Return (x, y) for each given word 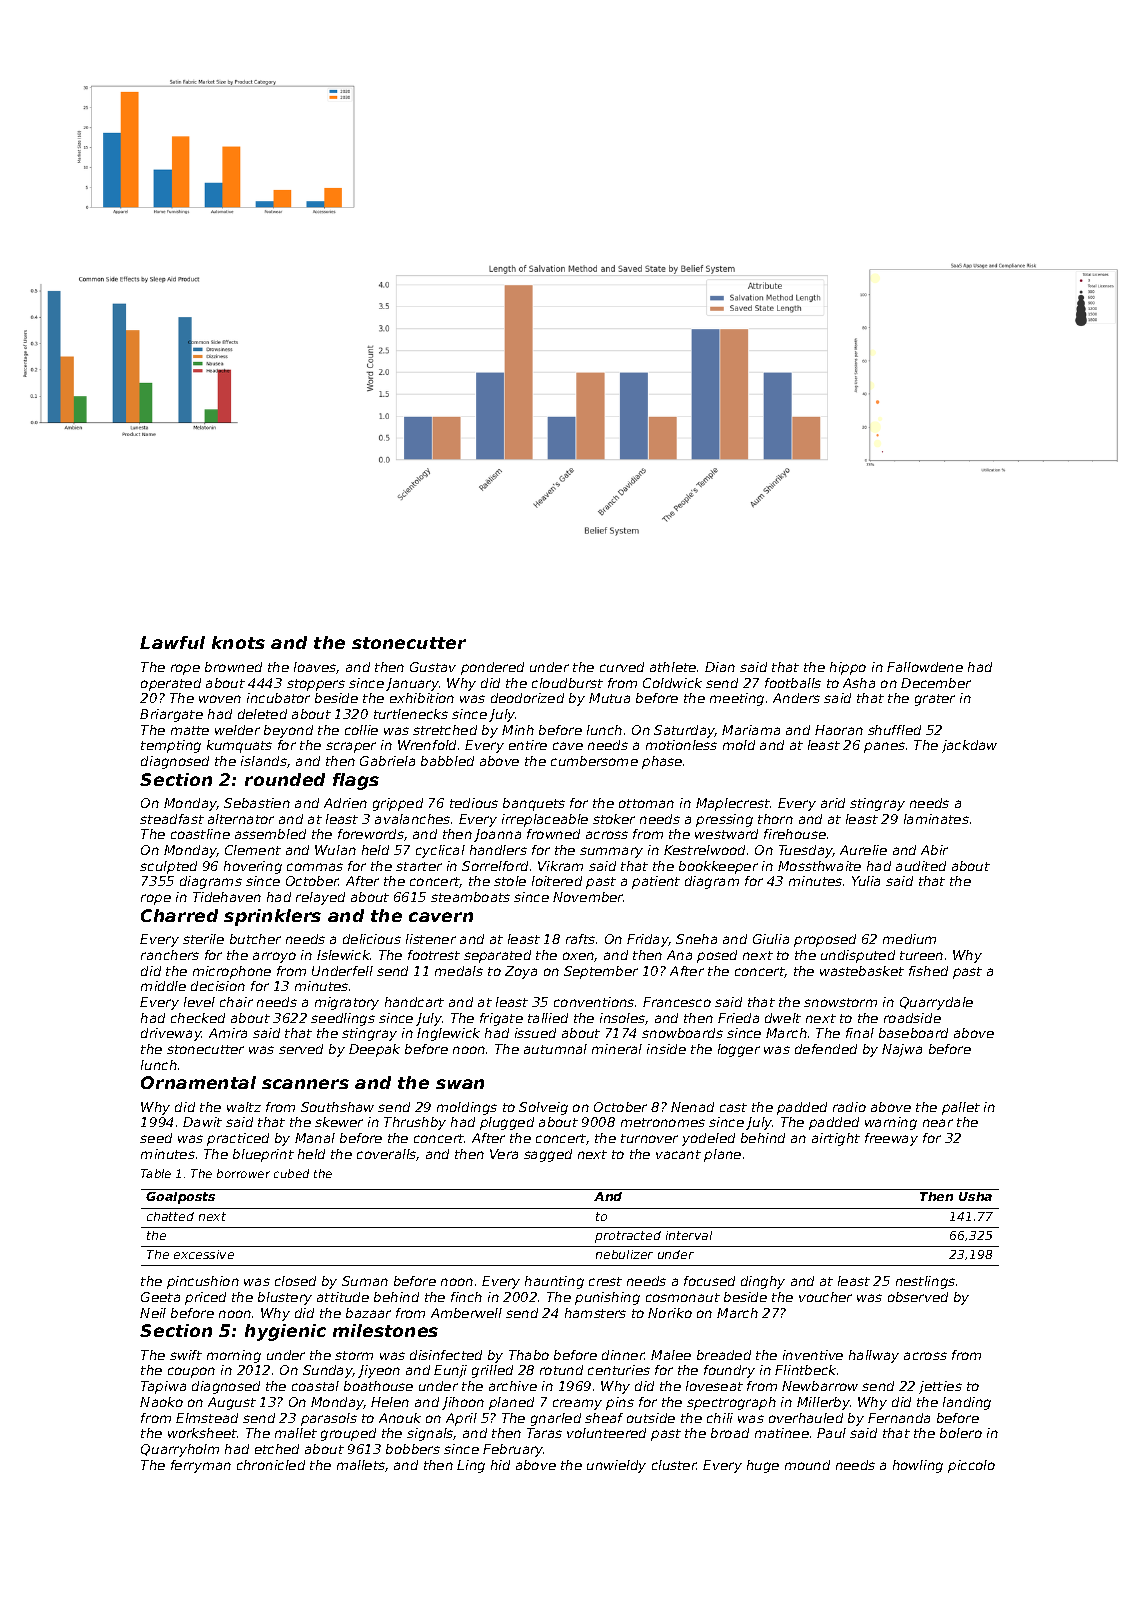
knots (238, 642)
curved (622, 667)
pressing (724, 820)
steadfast (172, 819)
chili (720, 1418)
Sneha (696, 939)
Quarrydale (936, 1003)
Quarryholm (180, 1450)
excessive (204, 1254)
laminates (936, 819)
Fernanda (899, 1418)
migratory (347, 1003)
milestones (385, 1330)
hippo (848, 668)
